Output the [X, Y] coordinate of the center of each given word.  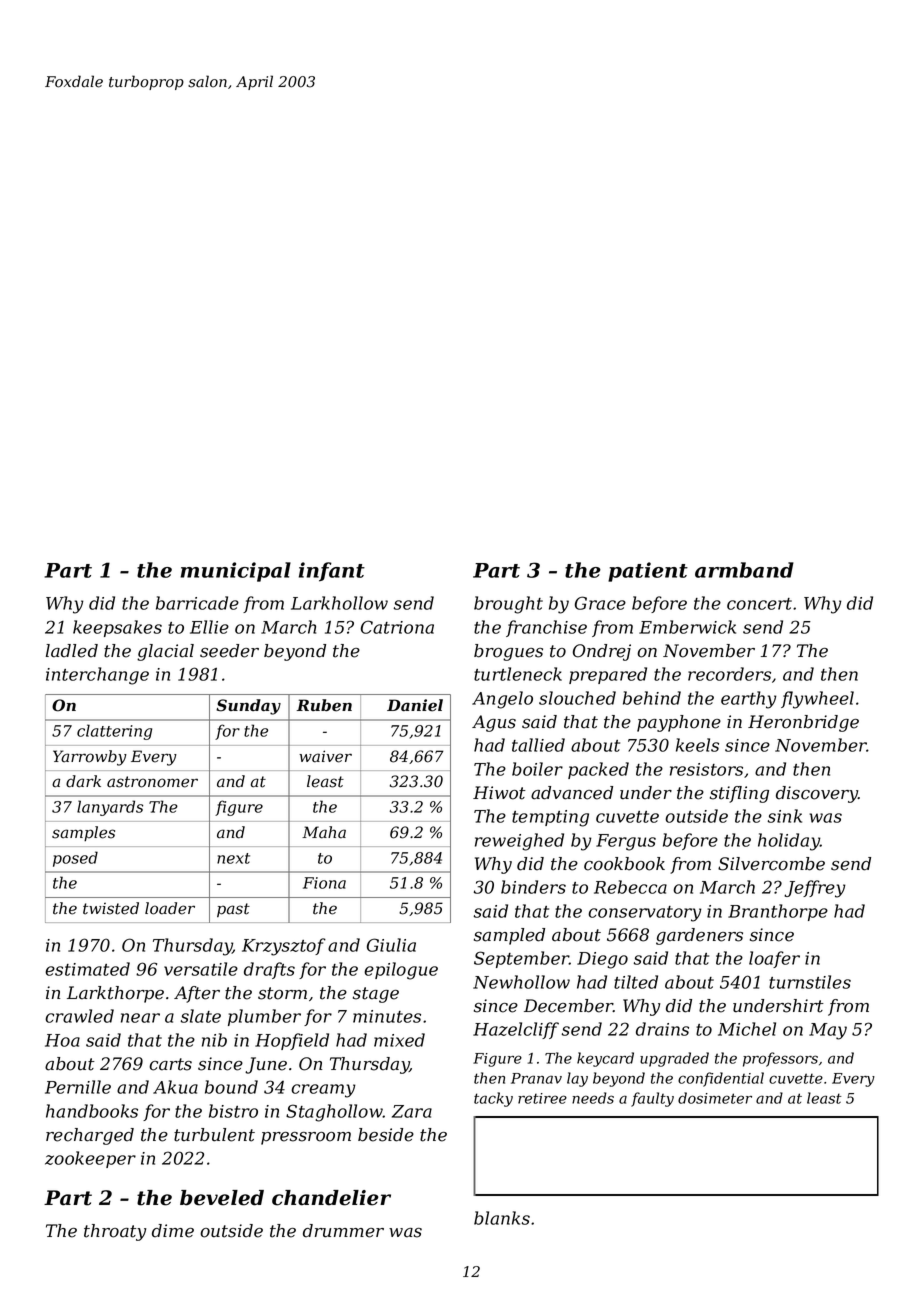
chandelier [331, 1198]
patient [648, 572]
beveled [222, 1198]
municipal [235, 572]
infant [332, 572]
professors [780, 1059]
